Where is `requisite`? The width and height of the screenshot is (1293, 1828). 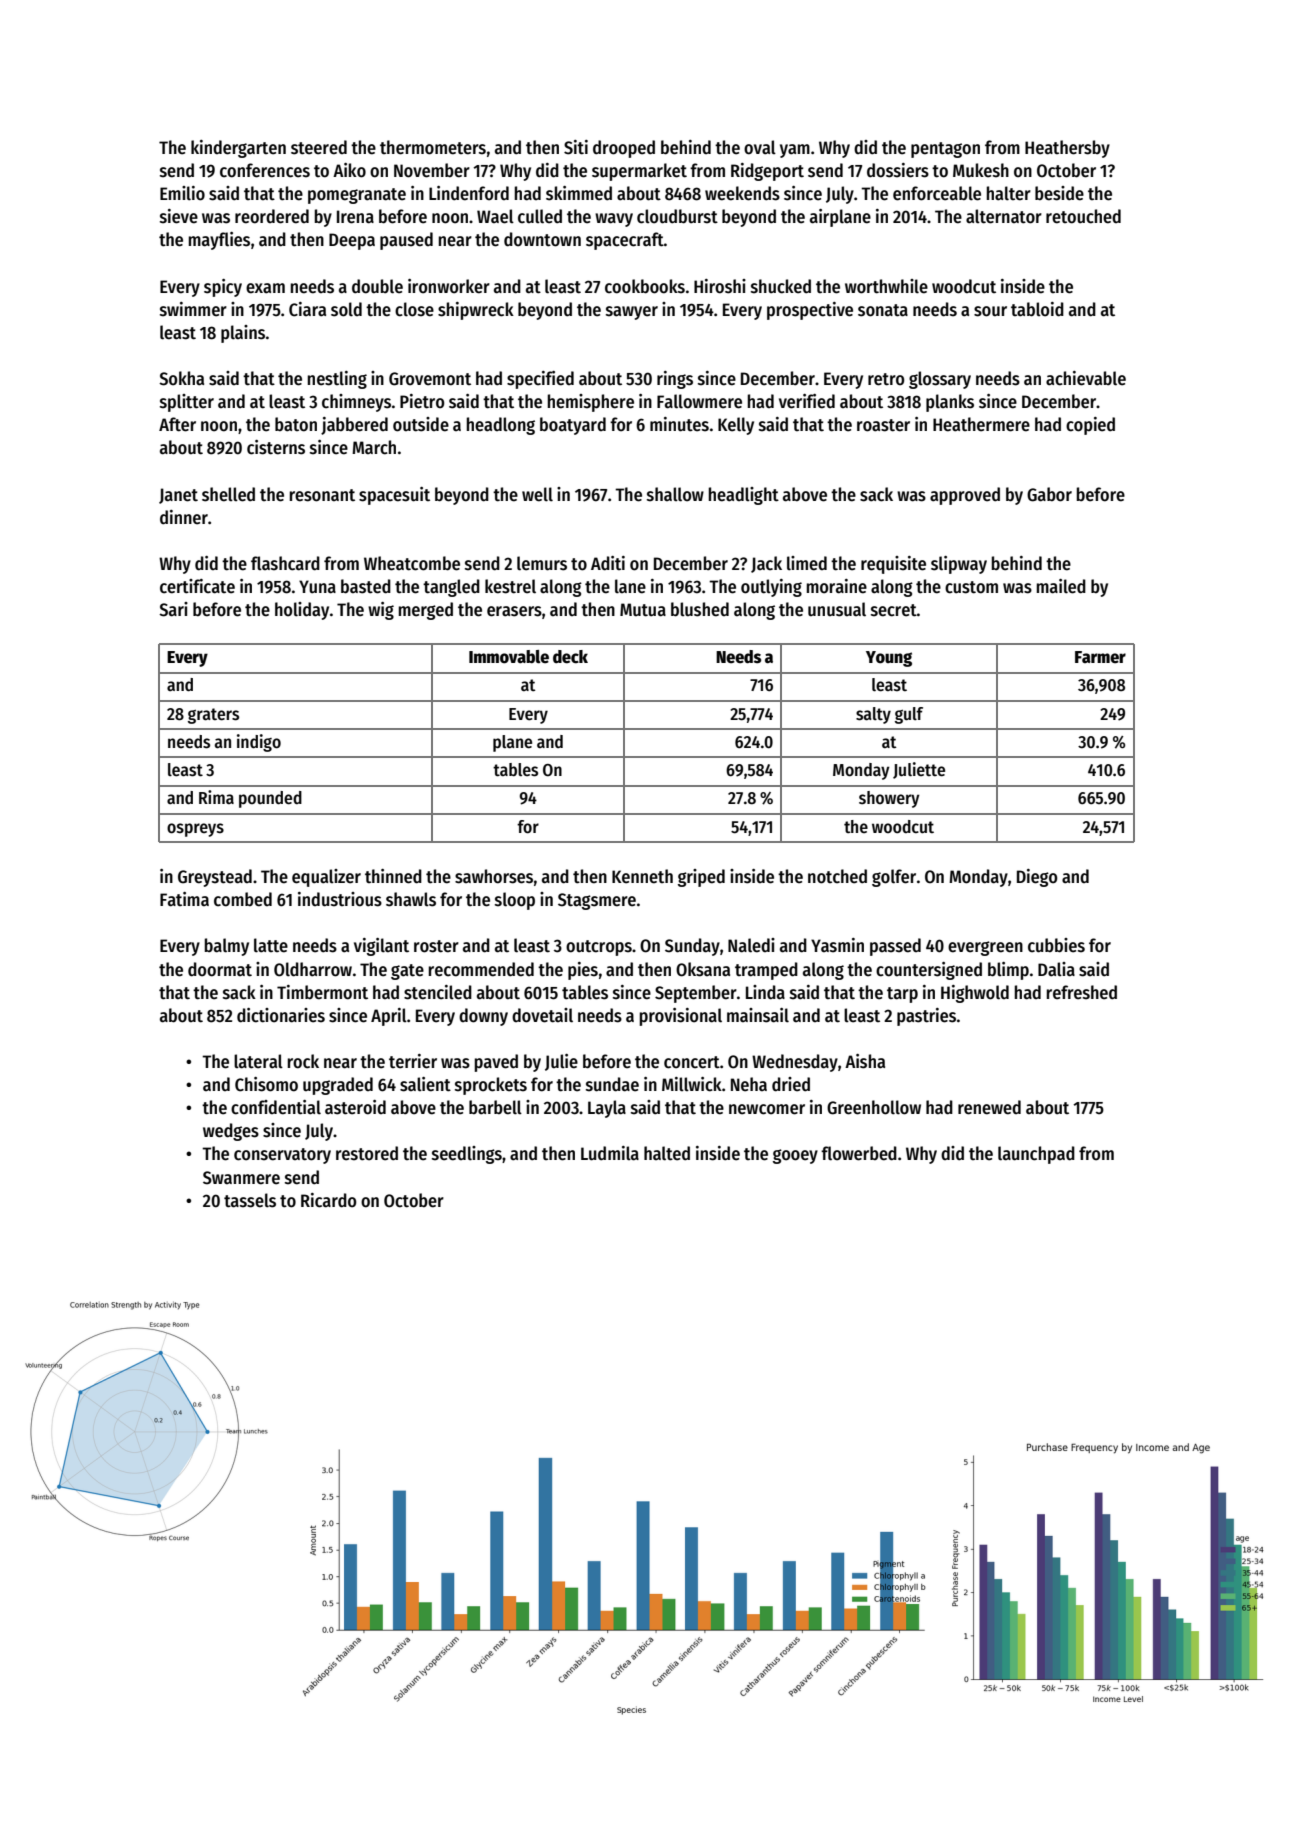 requisite is located at coordinates (893, 565).
